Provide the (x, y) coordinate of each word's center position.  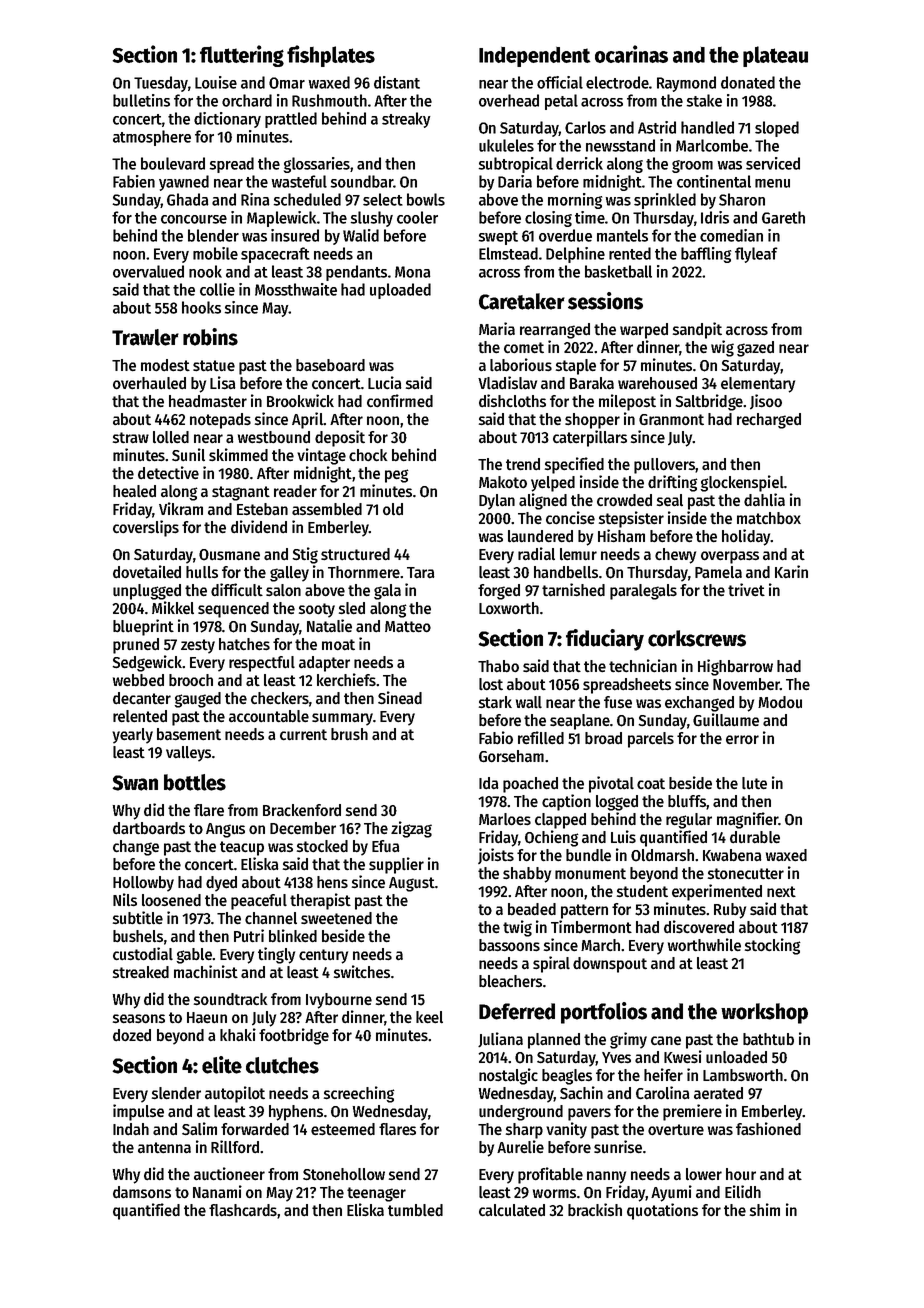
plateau (775, 56)
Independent (534, 57)
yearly (132, 736)
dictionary (227, 120)
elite (222, 1065)
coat (651, 783)
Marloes (505, 819)
